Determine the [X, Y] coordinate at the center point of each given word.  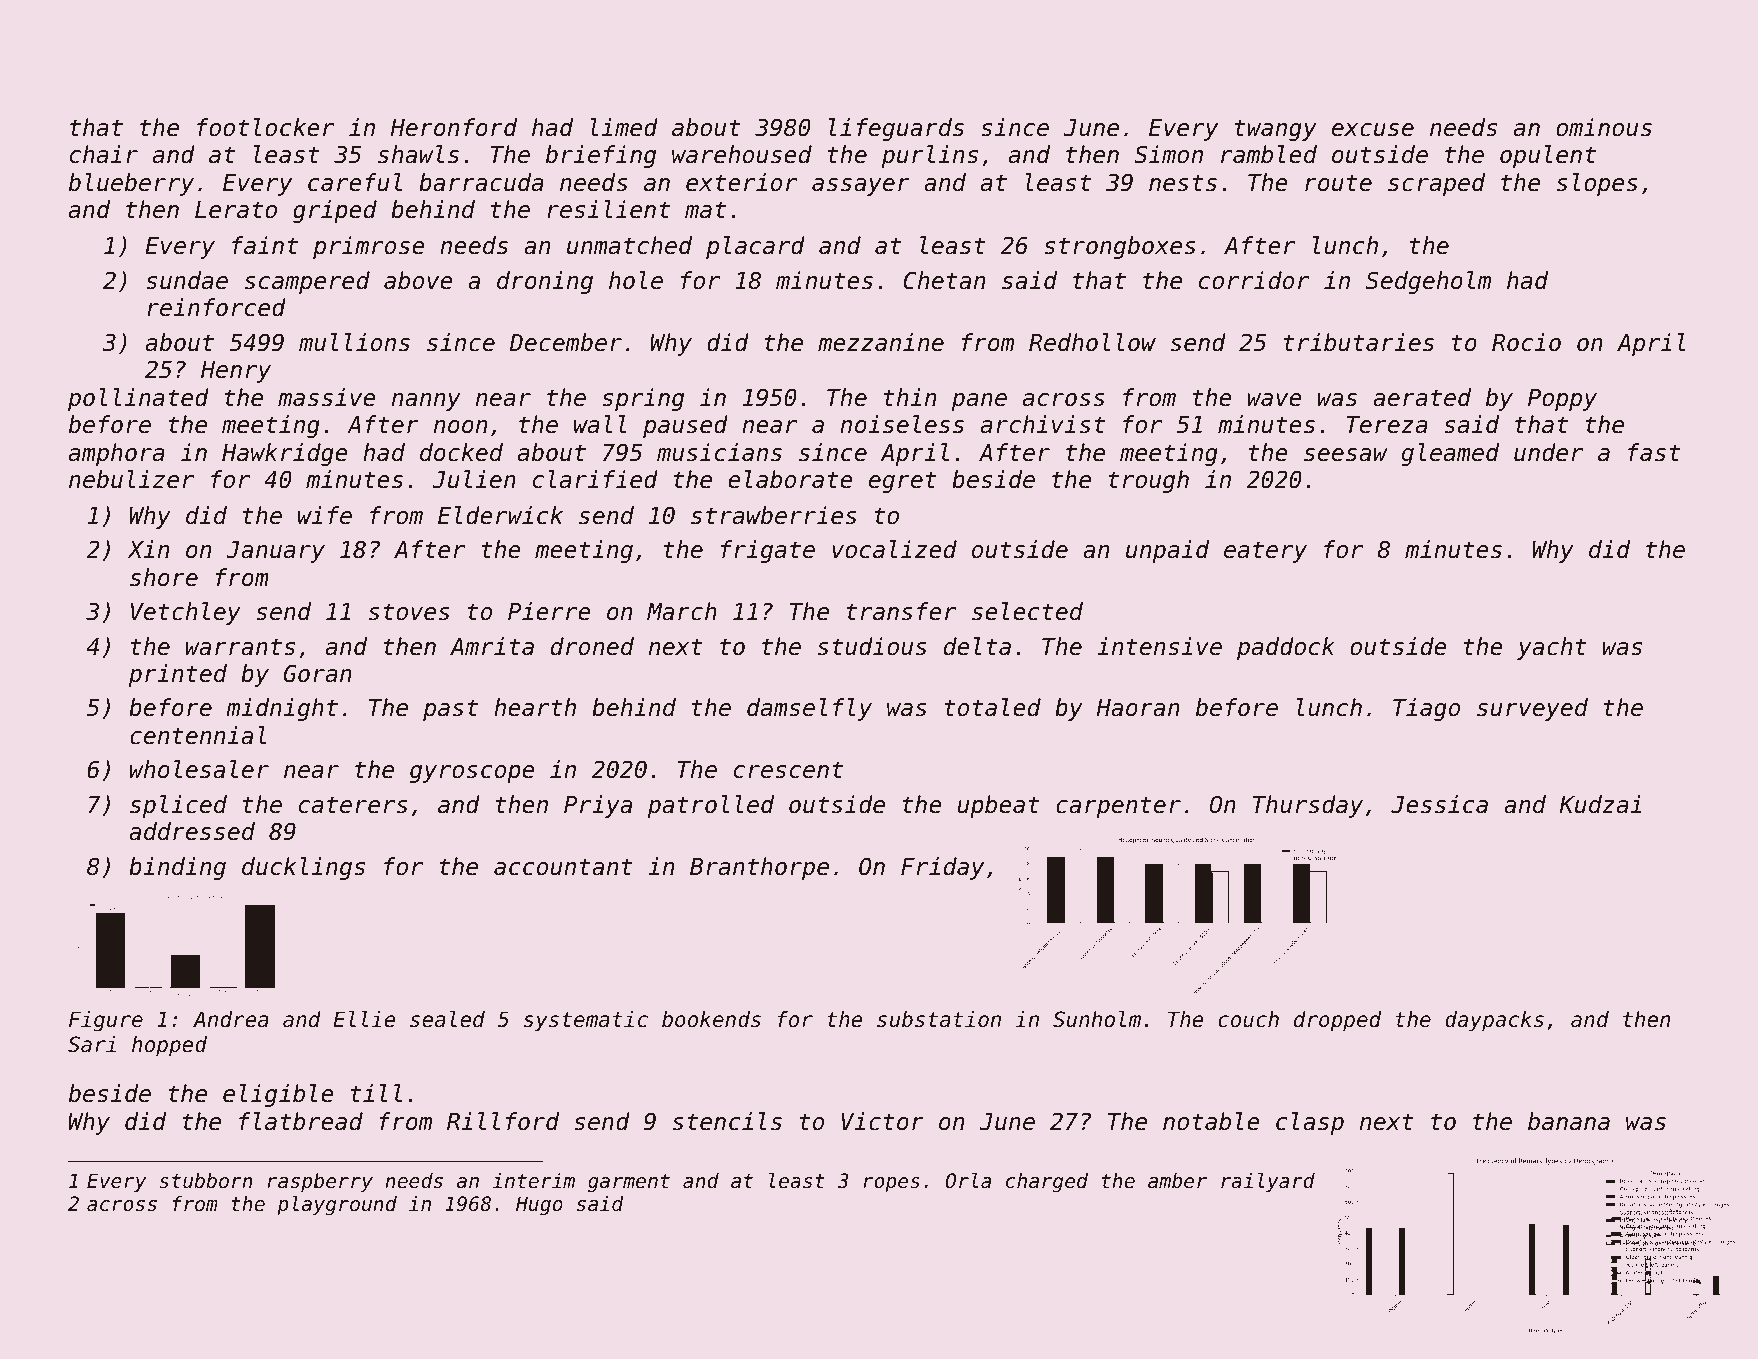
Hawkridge [285, 454]
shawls [418, 154]
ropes [891, 1184]
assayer [861, 187]
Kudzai [1600, 804]
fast [1654, 452]
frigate [768, 551]
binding [177, 868]
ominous [1604, 127]
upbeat [998, 806]
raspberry [320, 1182]
